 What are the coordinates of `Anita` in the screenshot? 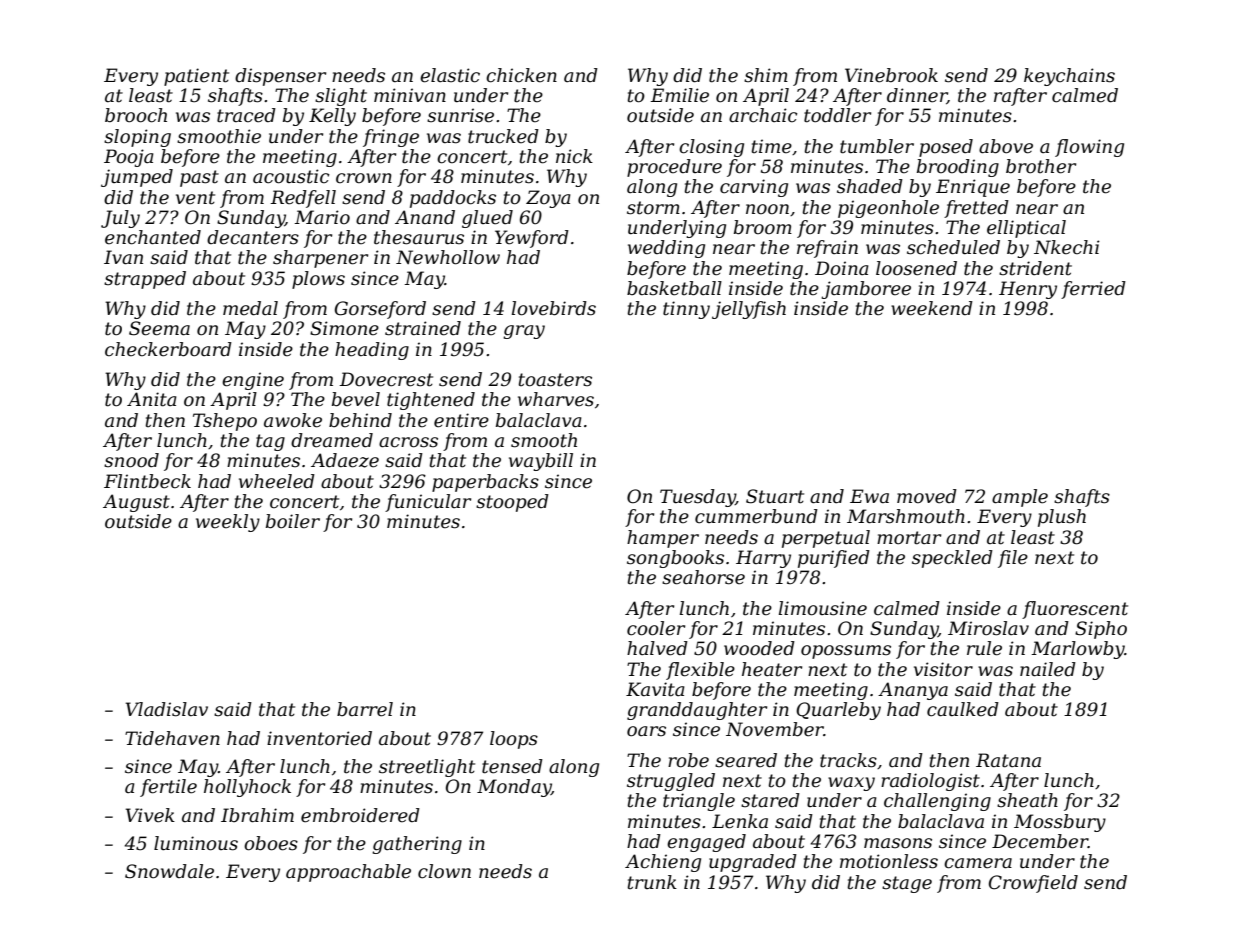 It's located at (152, 399).
